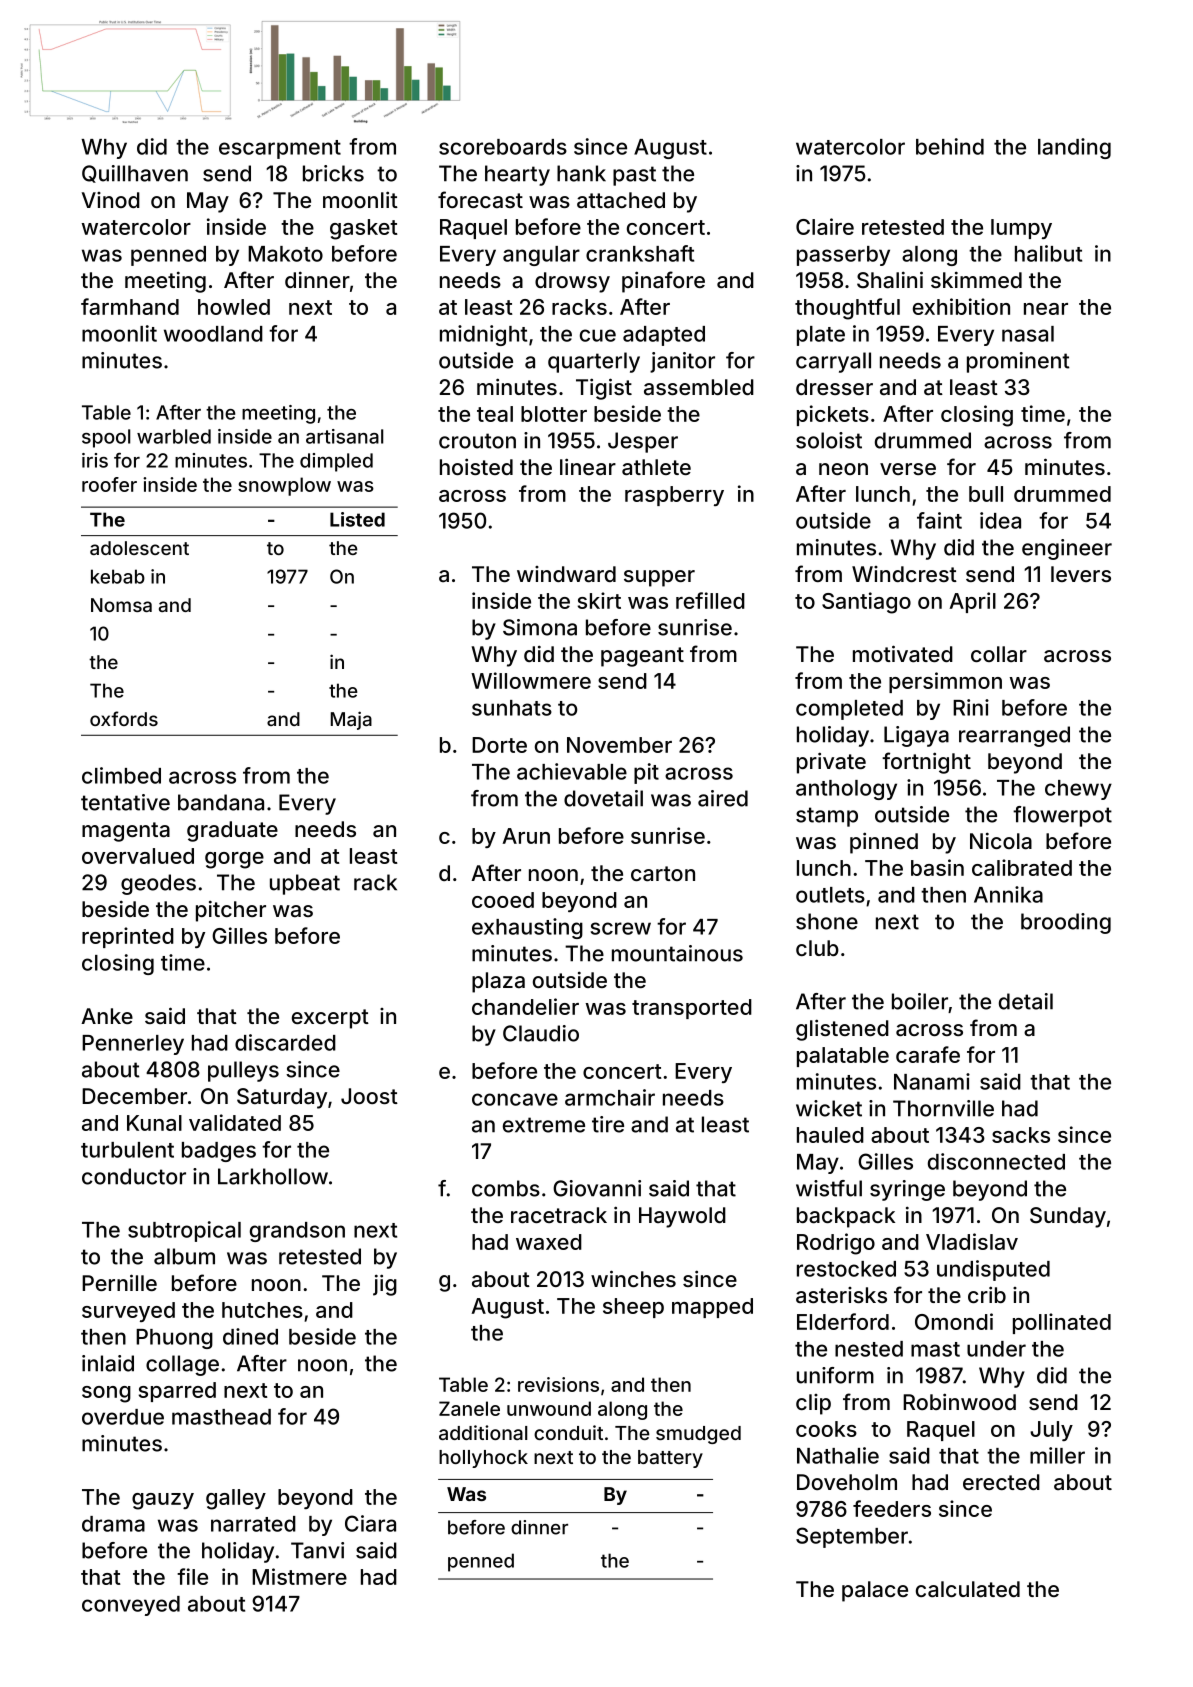  I want to click on nasal, so click(1028, 334).
